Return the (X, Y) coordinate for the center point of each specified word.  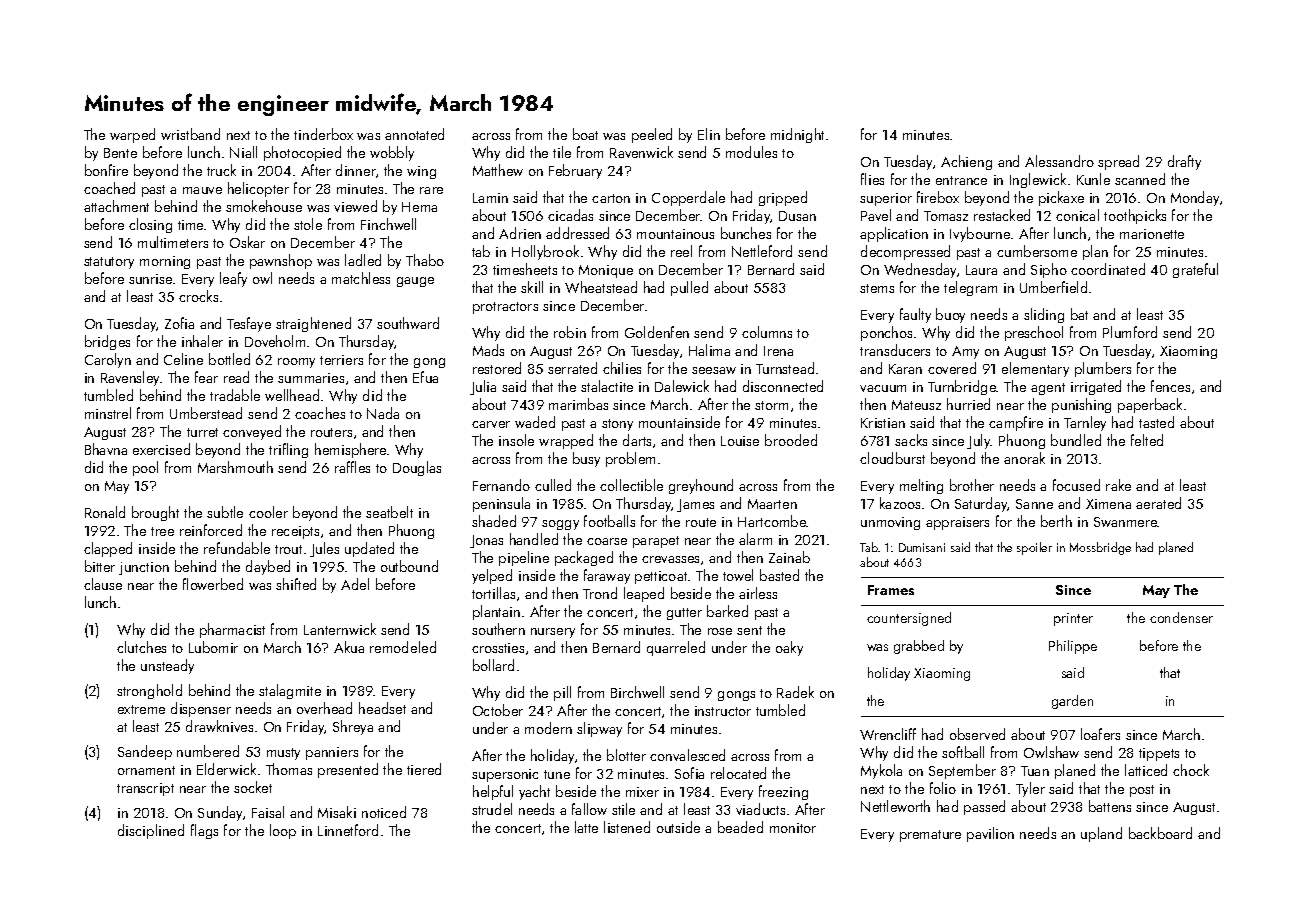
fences (1170, 386)
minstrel (108, 413)
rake (1118, 485)
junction (144, 568)
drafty (1184, 162)
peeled (652, 135)
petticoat (661, 577)
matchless (361, 278)
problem (630, 459)
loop (283, 831)
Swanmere (1126, 522)
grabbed (919, 647)
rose (720, 631)
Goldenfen (657, 332)
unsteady (167, 666)
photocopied (302, 153)
